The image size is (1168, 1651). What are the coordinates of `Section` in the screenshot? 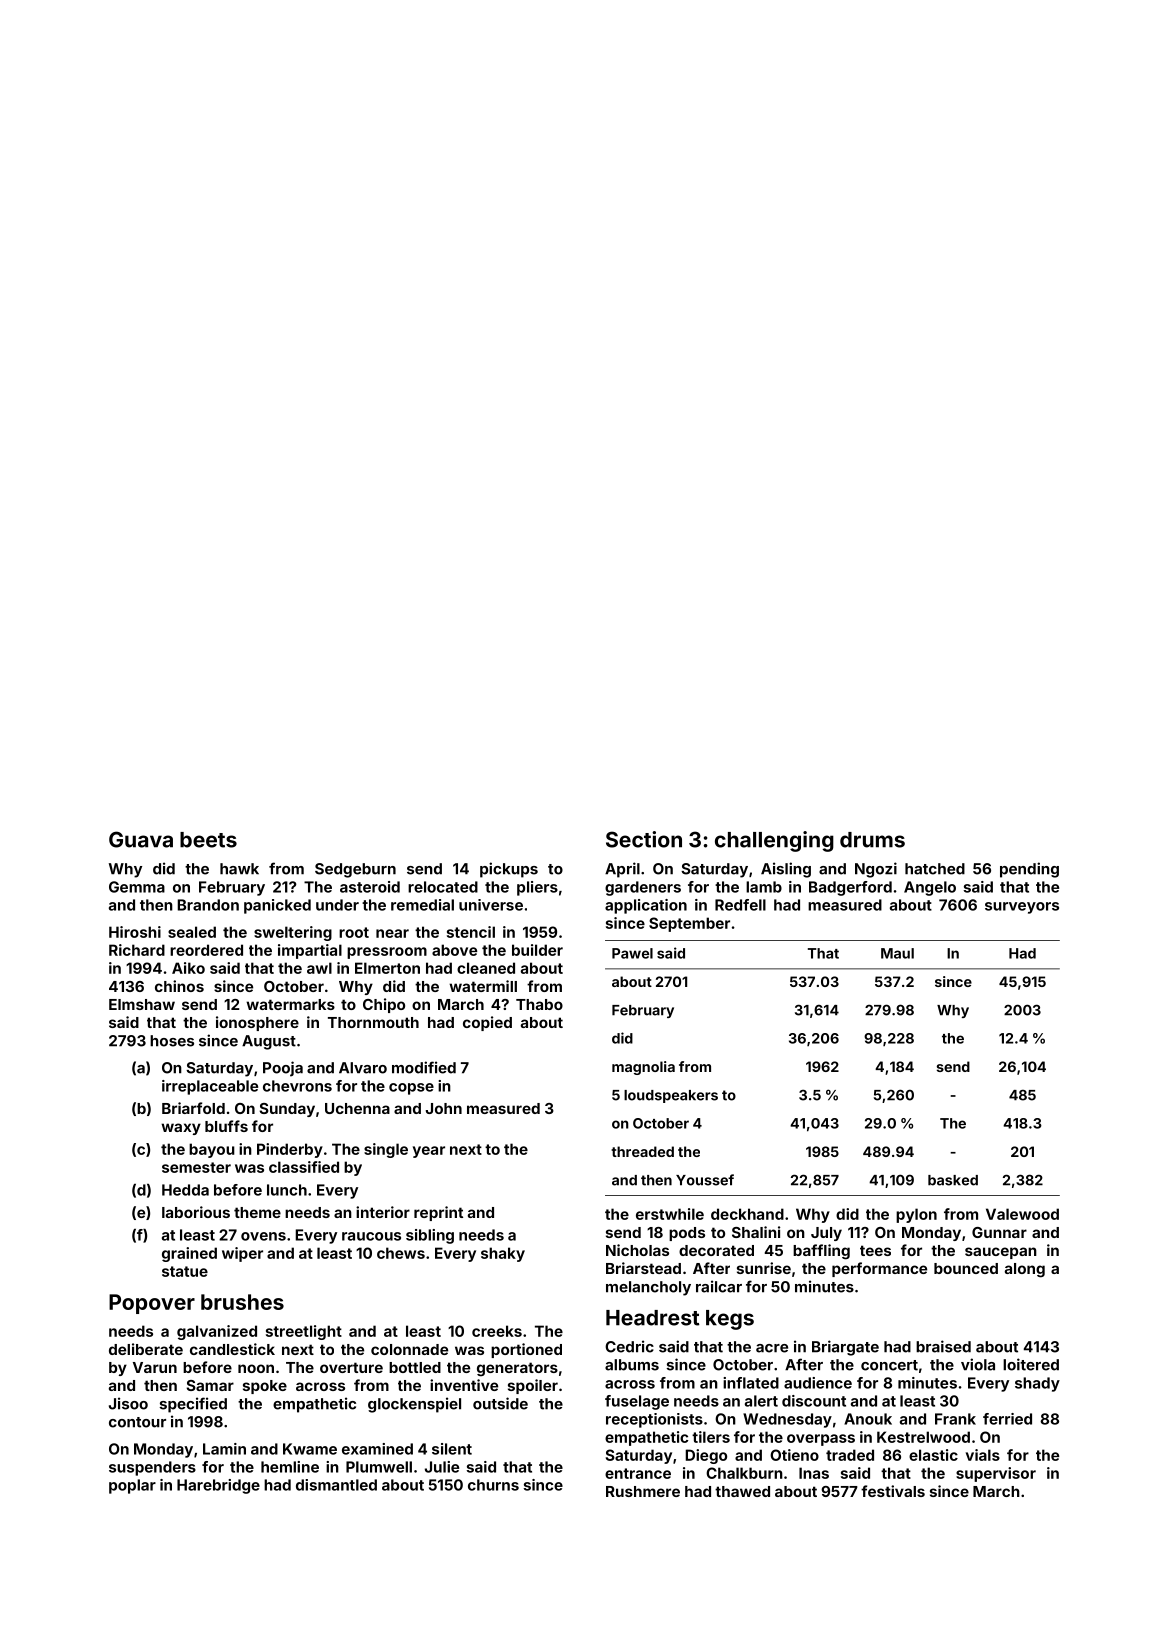 It's located at (644, 839).
